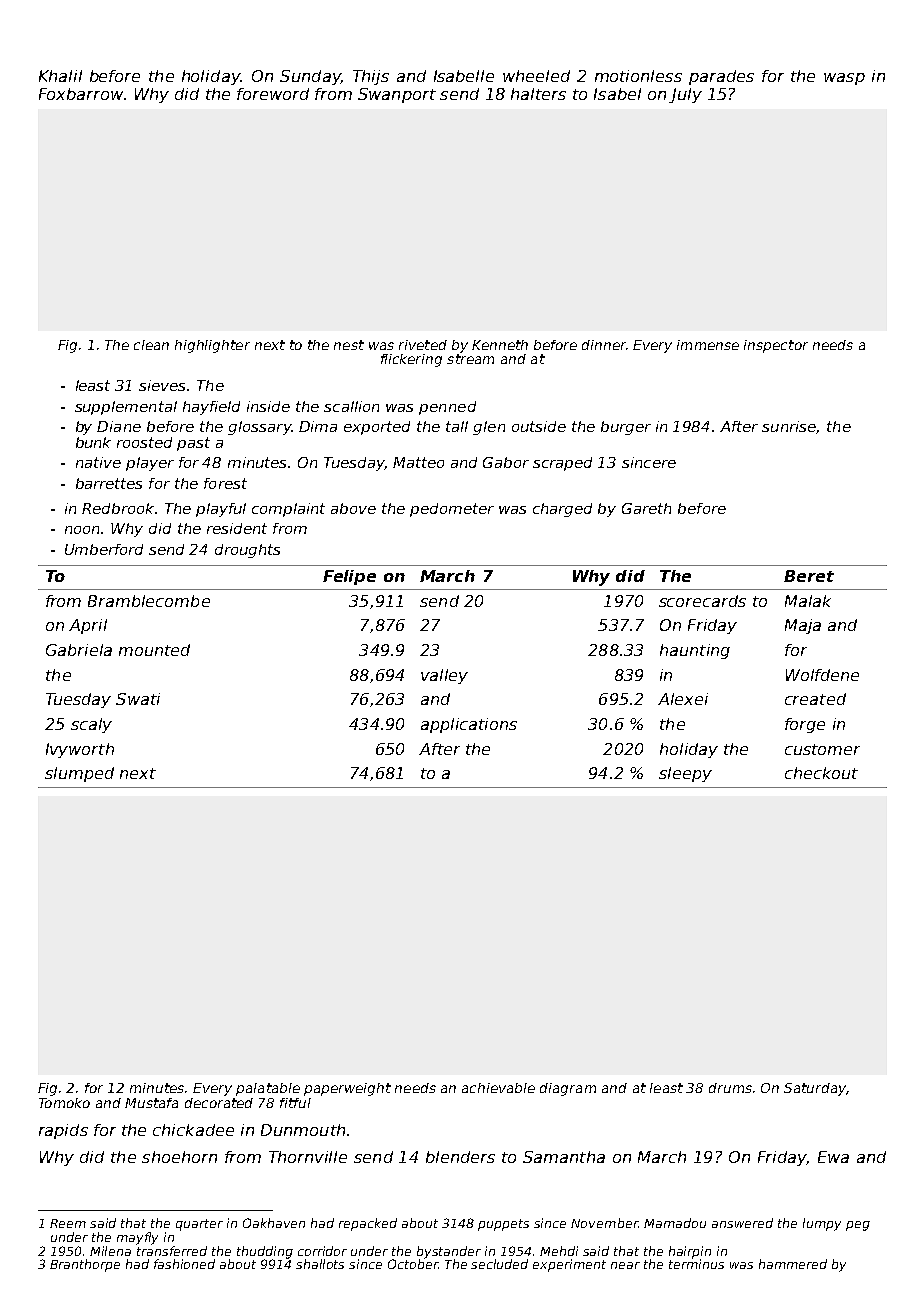 The width and height of the screenshot is (924, 1308). I want to click on Branthorpe, so click(85, 1265).
